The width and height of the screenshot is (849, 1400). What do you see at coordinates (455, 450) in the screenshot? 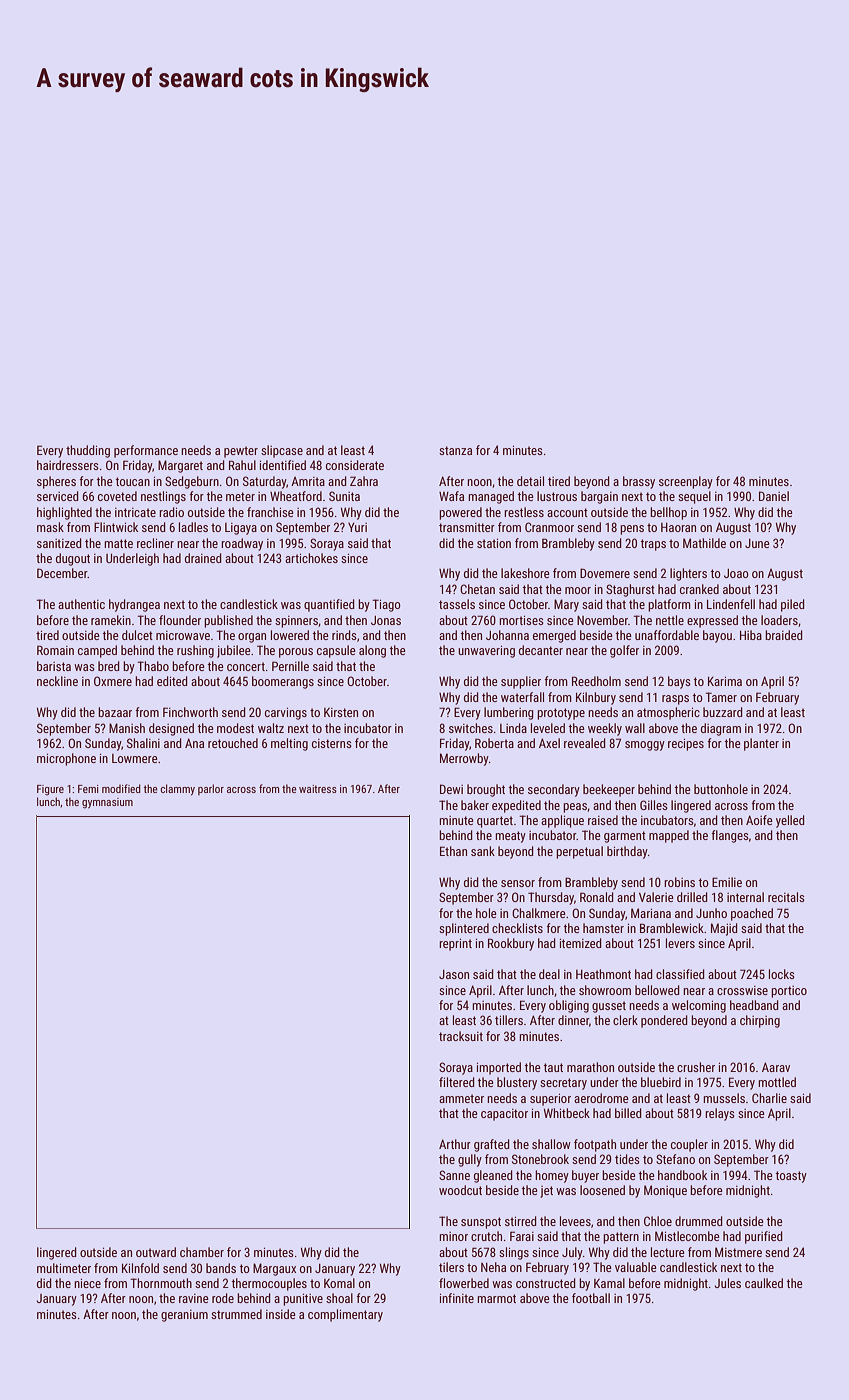
I see `stanza` at bounding box center [455, 450].
